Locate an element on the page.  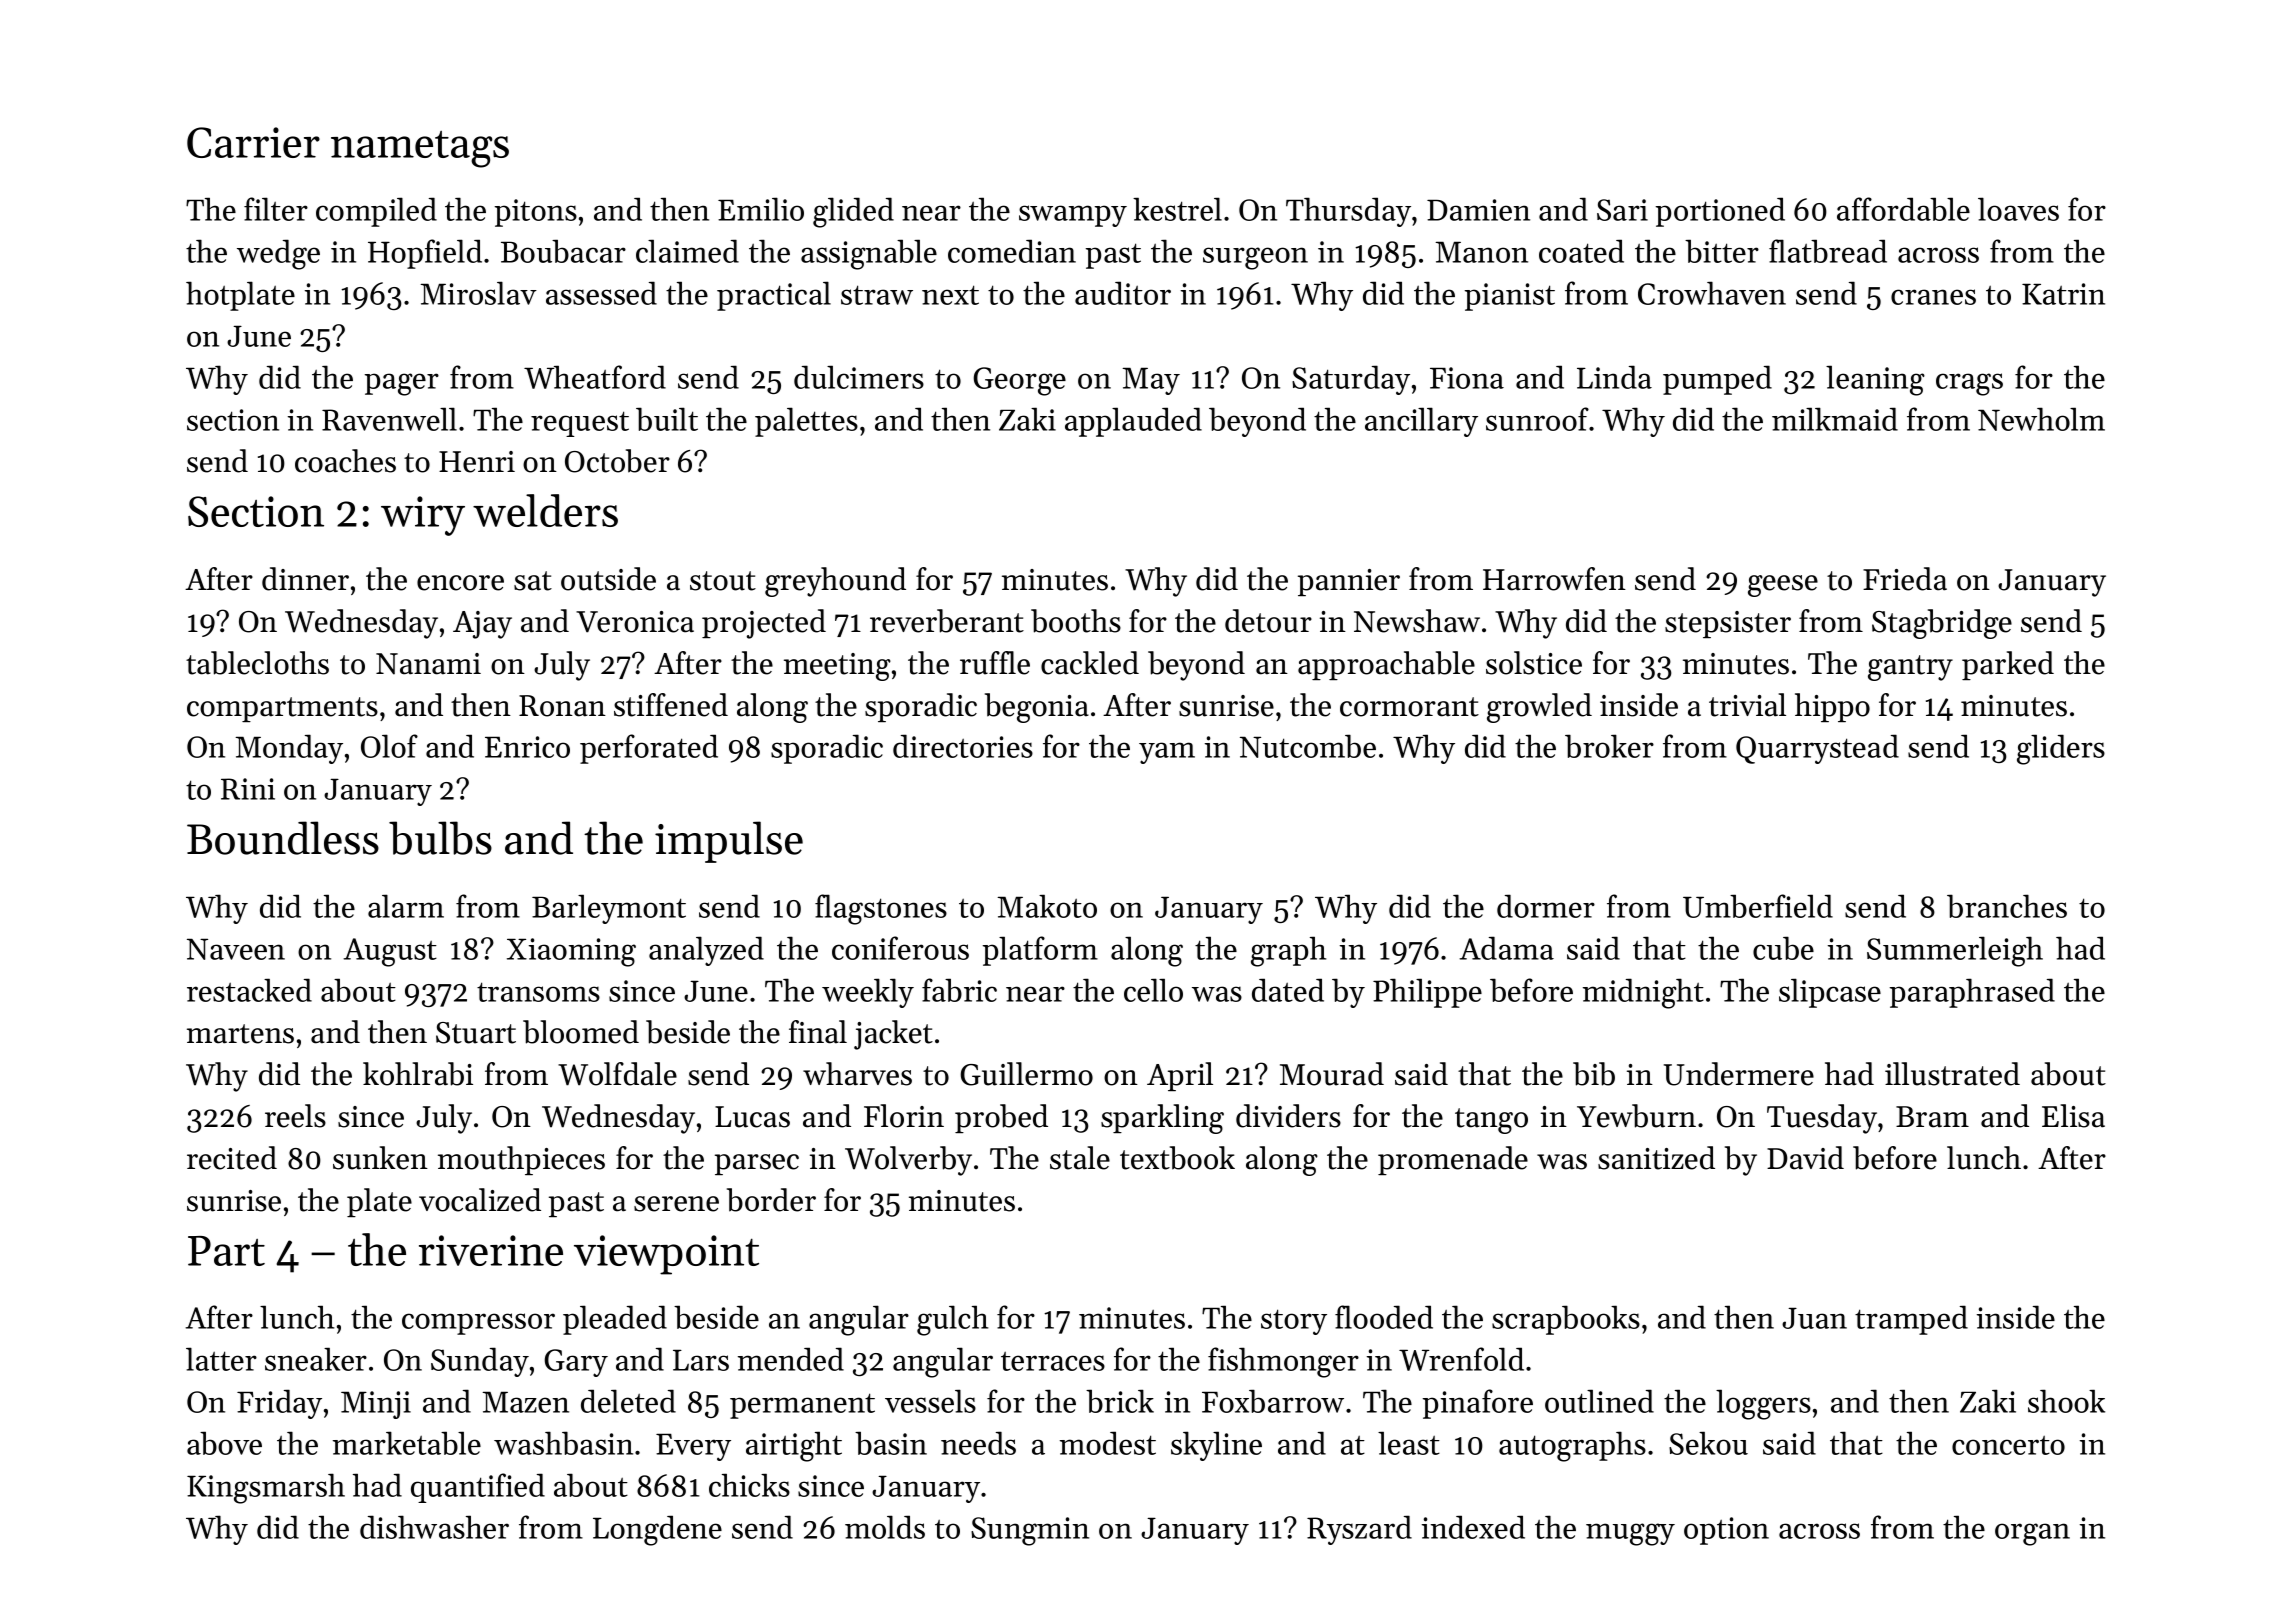
booths is located at coordinates (1076, 621).
